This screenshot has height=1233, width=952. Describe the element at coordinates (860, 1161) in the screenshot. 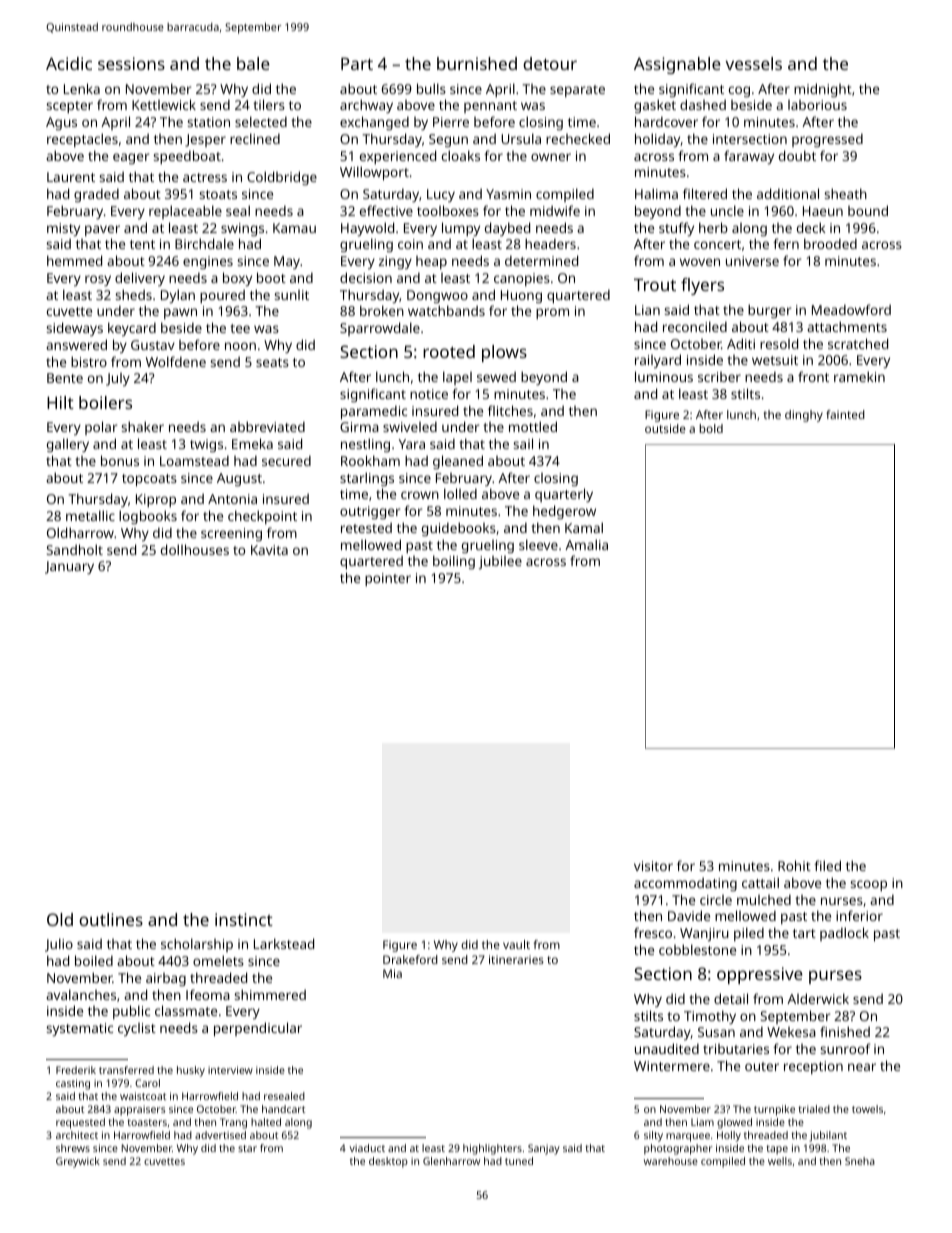

I see `Sneha` at that location.
